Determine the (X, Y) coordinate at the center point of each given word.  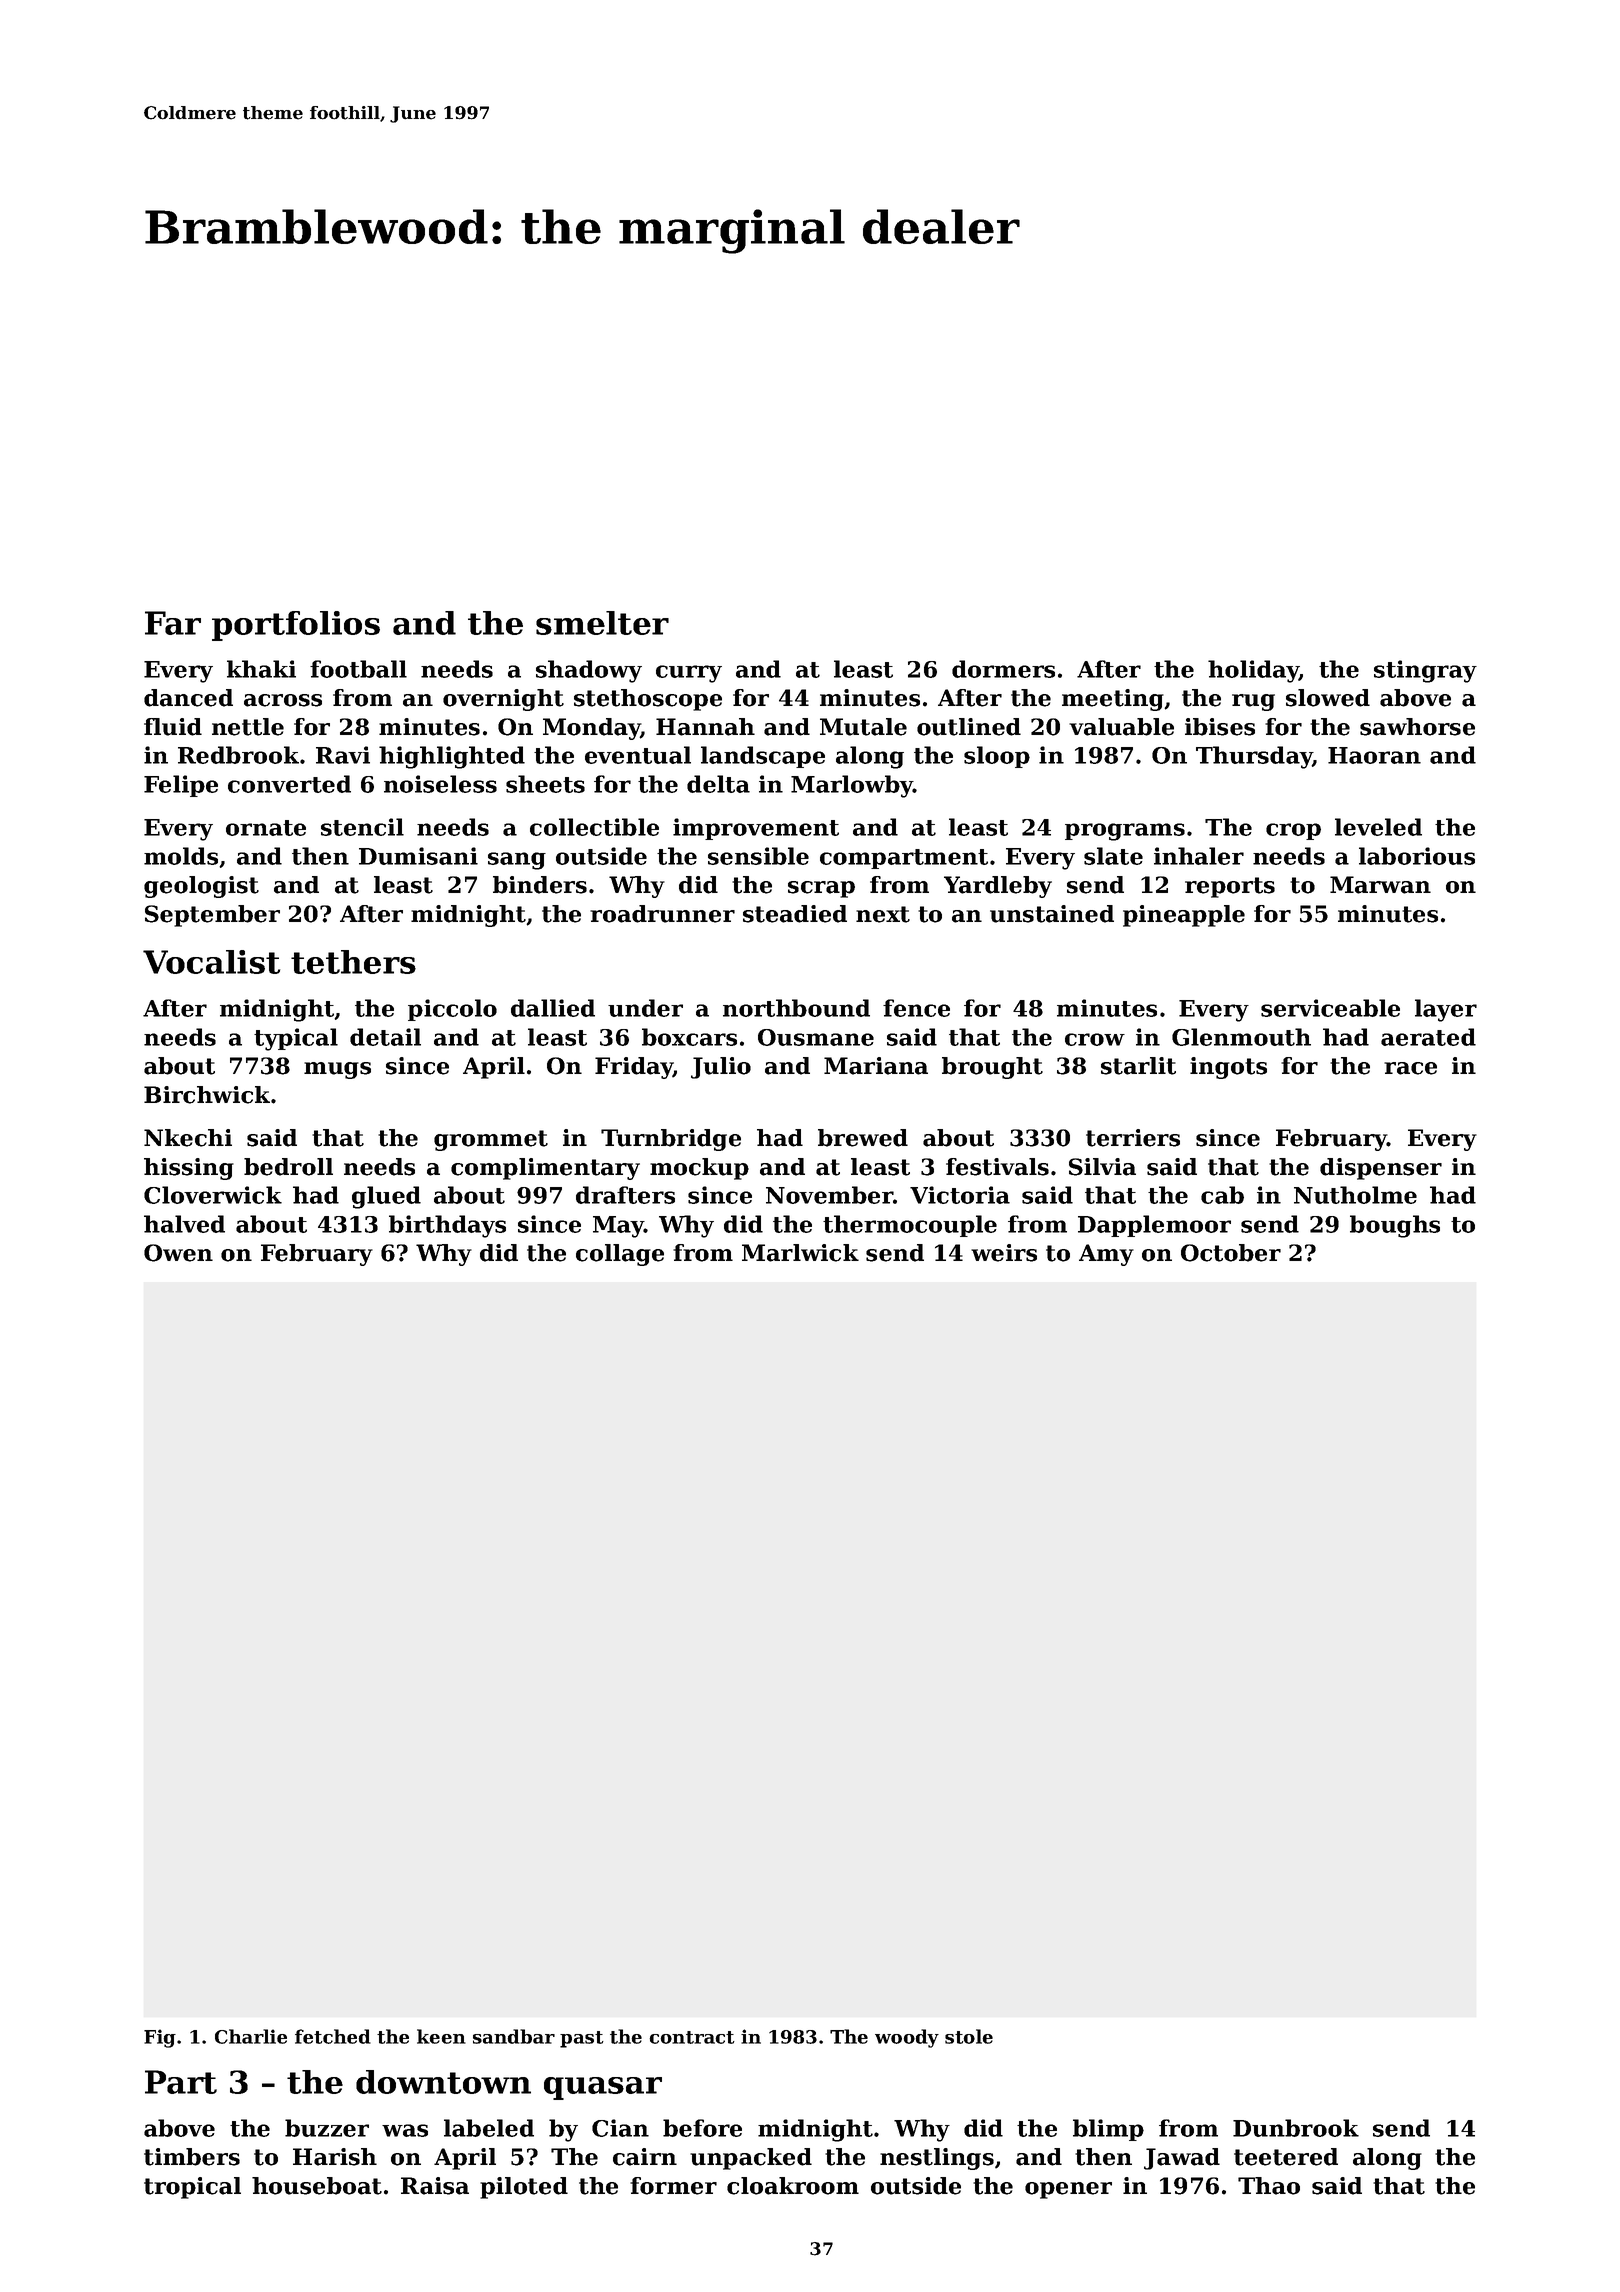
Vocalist (211, 962)
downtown (443, 2082)
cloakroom (793, 2186)
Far (173, 623)
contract (692, 2037)
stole (969, 2036)
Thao (1269, 2186)
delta (718, 784)
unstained (1052, 914)
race (1410, 1068)
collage (620, 1255)
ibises (1220, 727)
